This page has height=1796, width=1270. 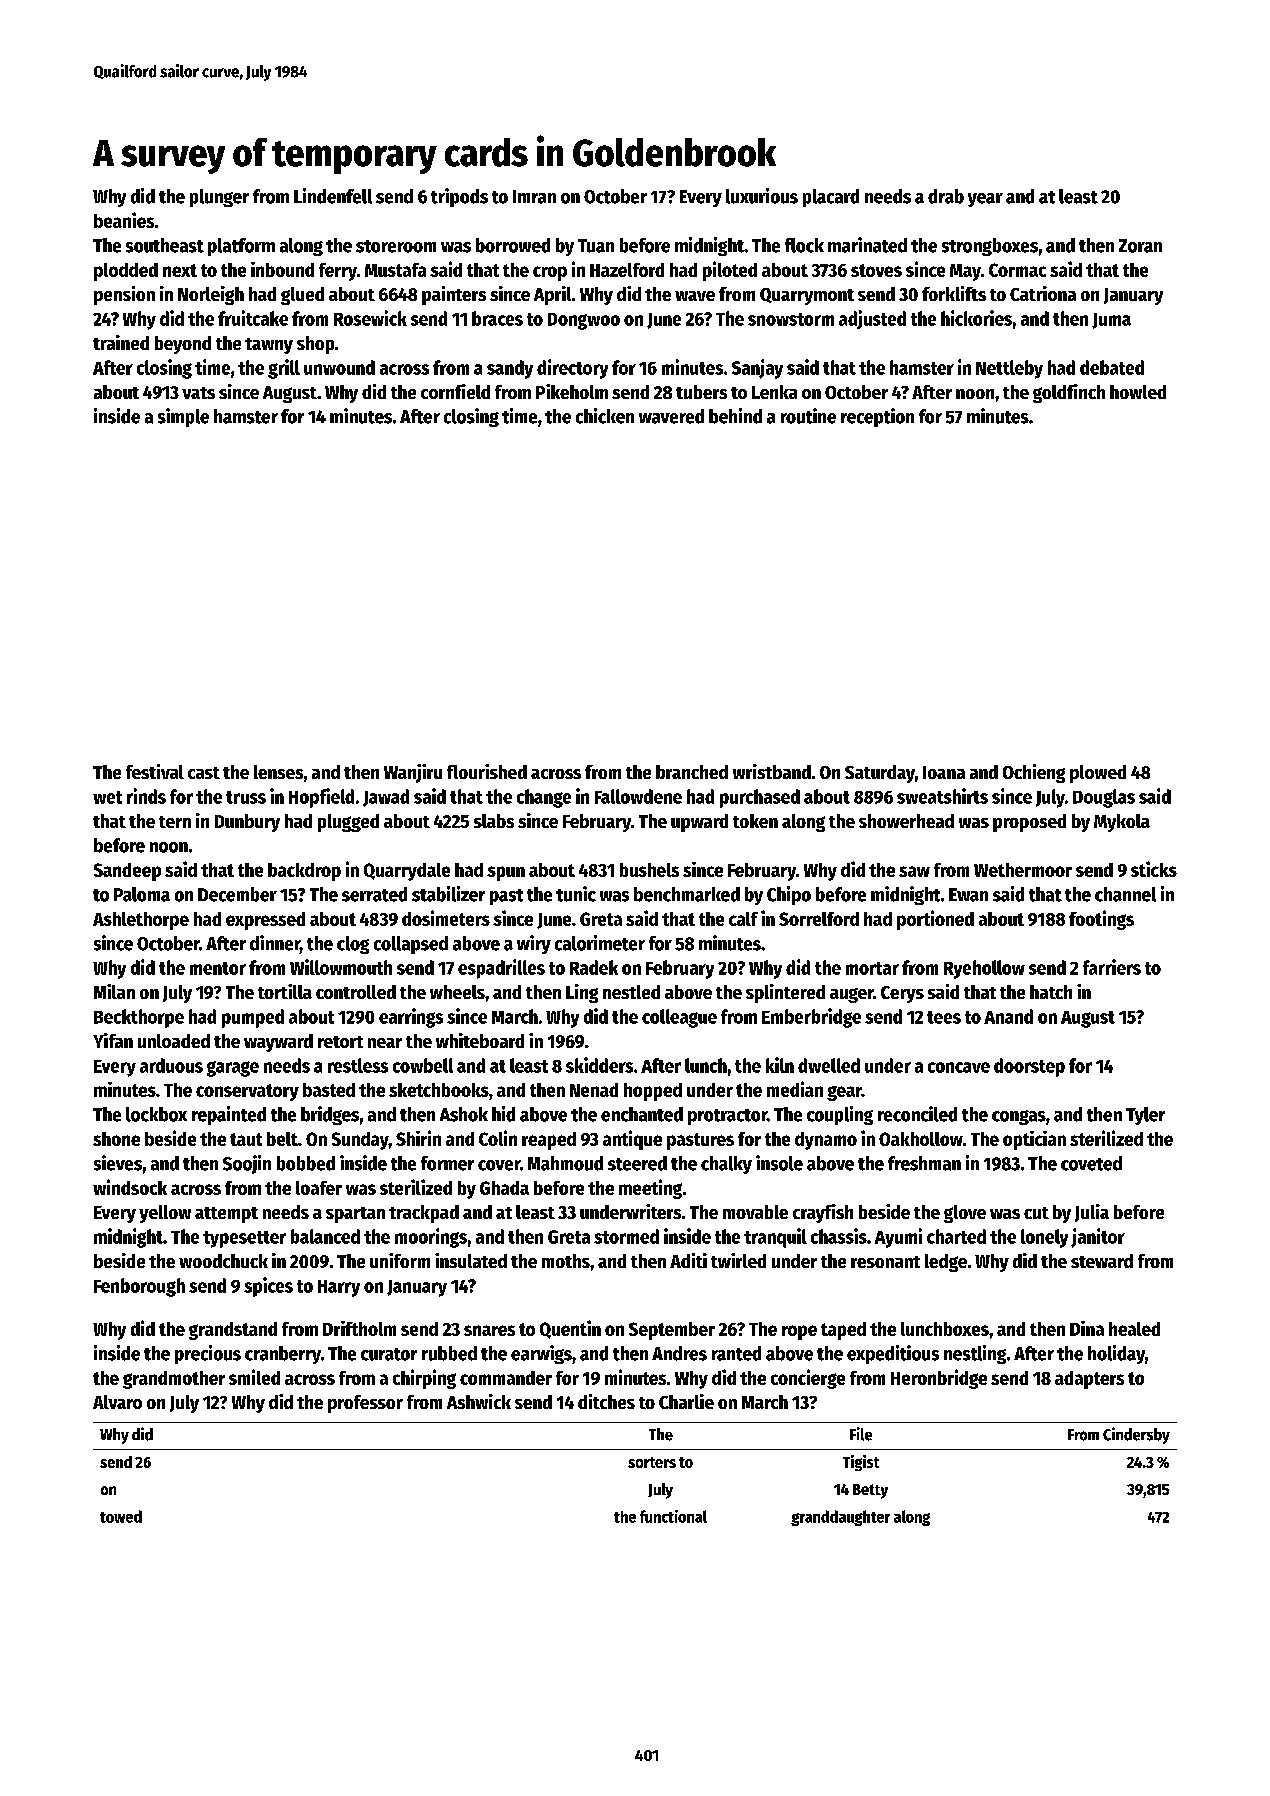 What do you see at coordinates (946, 196) in the page?
I see `drab` at bounding box center [946, 196].
